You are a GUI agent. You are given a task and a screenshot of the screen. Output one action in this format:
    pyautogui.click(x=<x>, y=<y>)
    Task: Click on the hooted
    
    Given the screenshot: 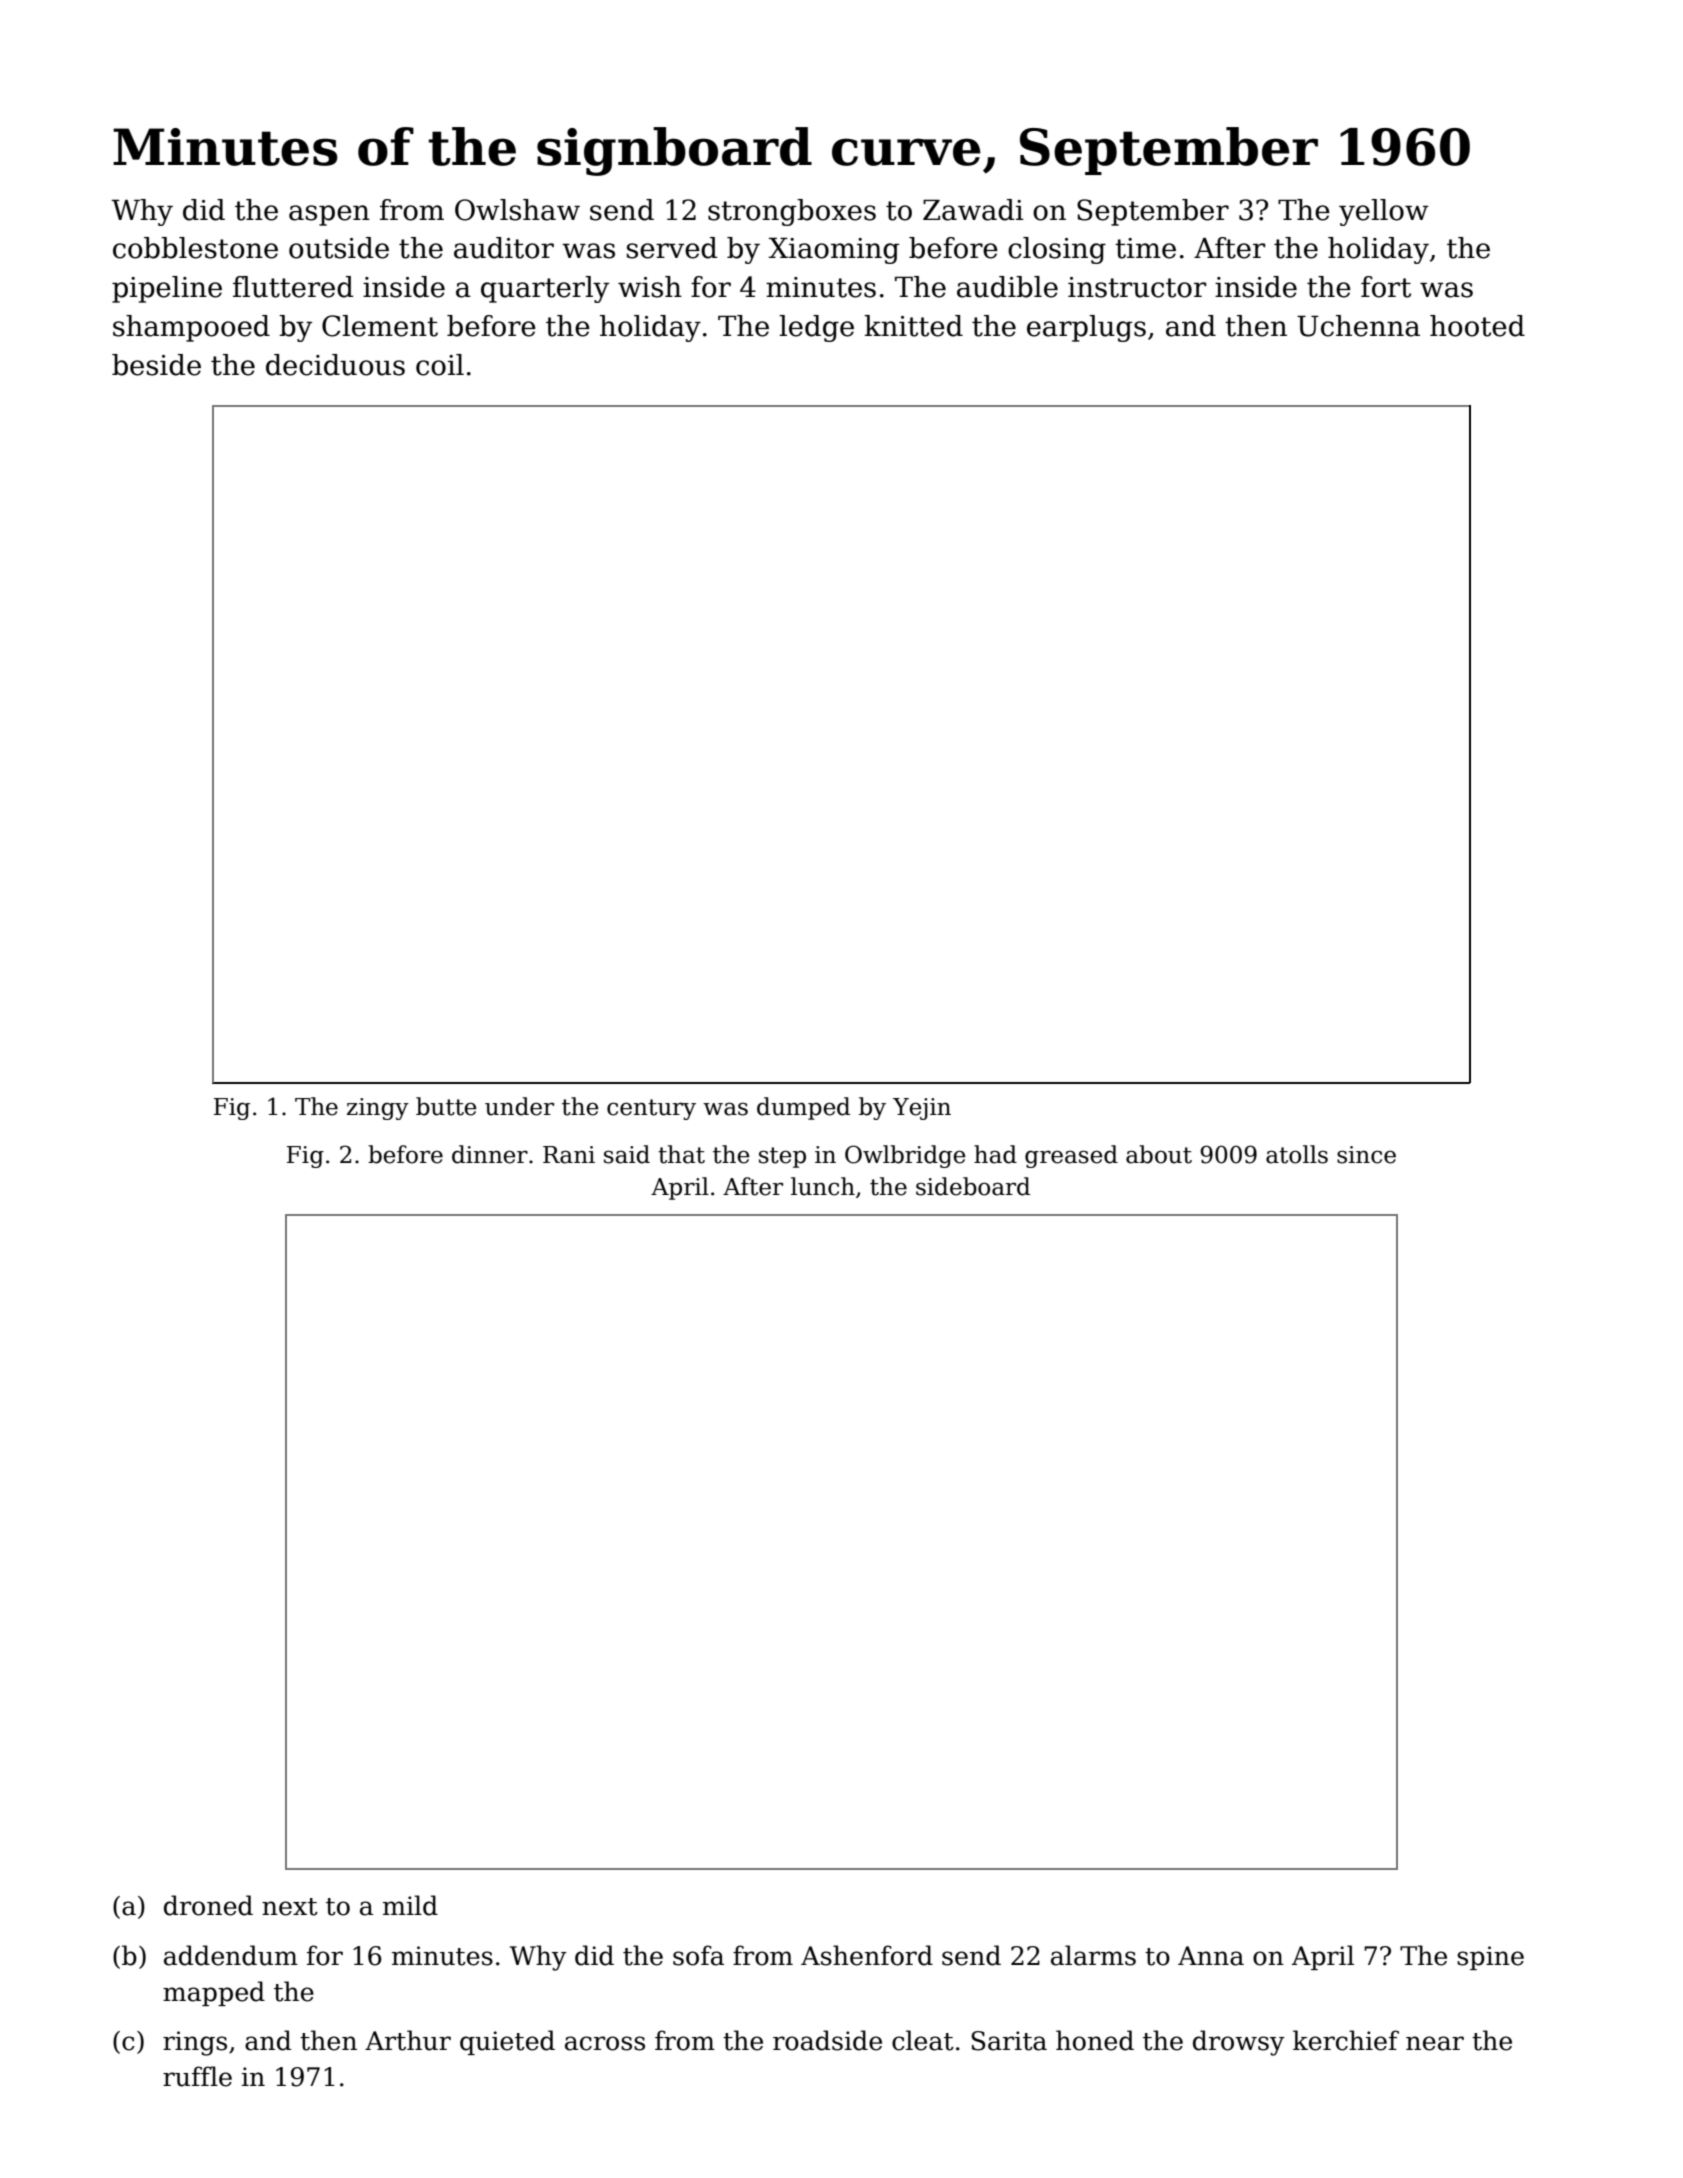 What is the action you would take?
    pyautogui.click(x=1477, y=326)
